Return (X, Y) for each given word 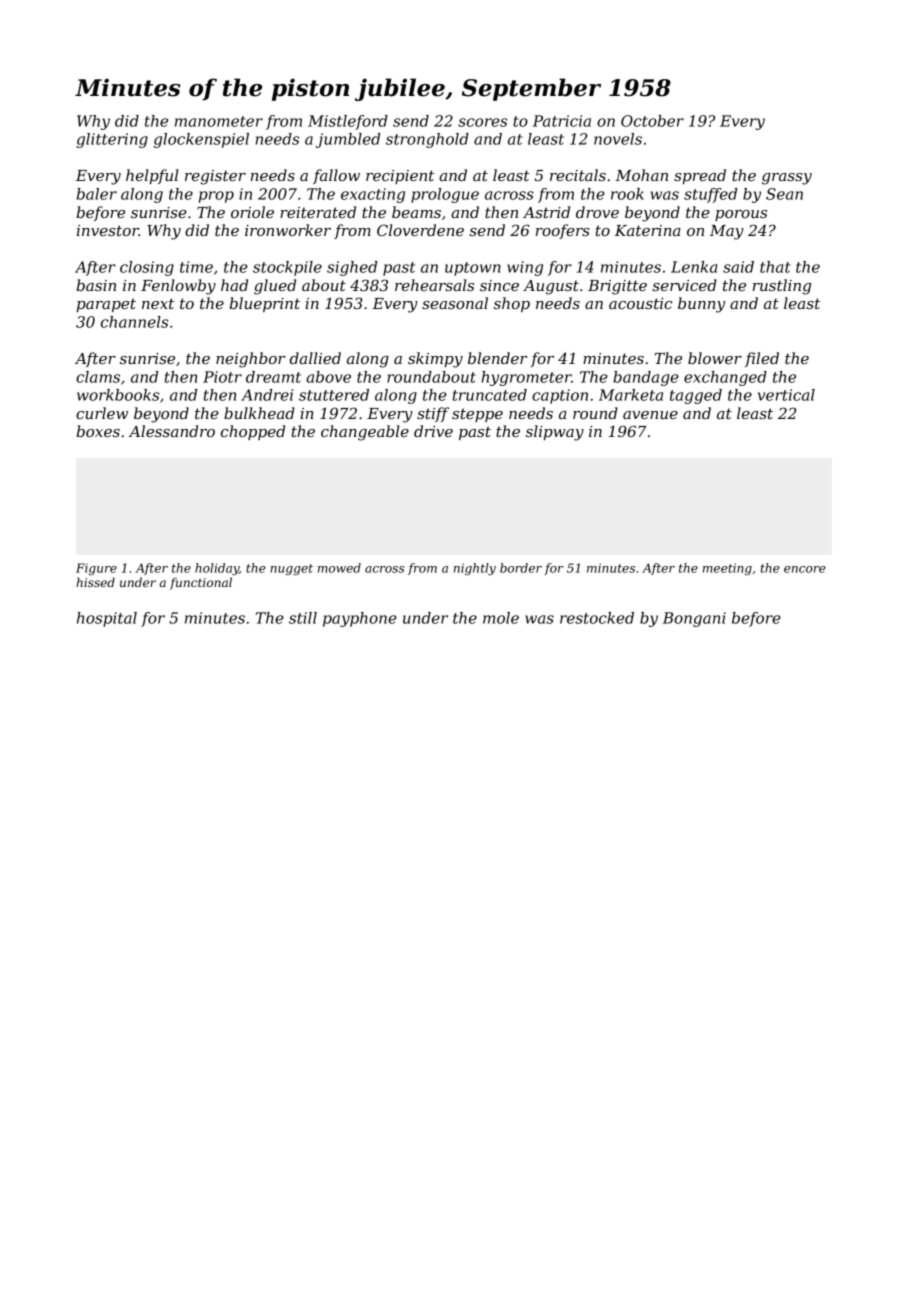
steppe (477, 415)
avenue (650, 415)
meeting (727, 569)
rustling (782, 287)
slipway (555, 433)
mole (501, 618)
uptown (473, 269)
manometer (219, 121)
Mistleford (348, 122)
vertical (786, 395)
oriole (252, 212)
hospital (107, 619)
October (652, 121)
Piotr (222, 377)
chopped (253, 432)
